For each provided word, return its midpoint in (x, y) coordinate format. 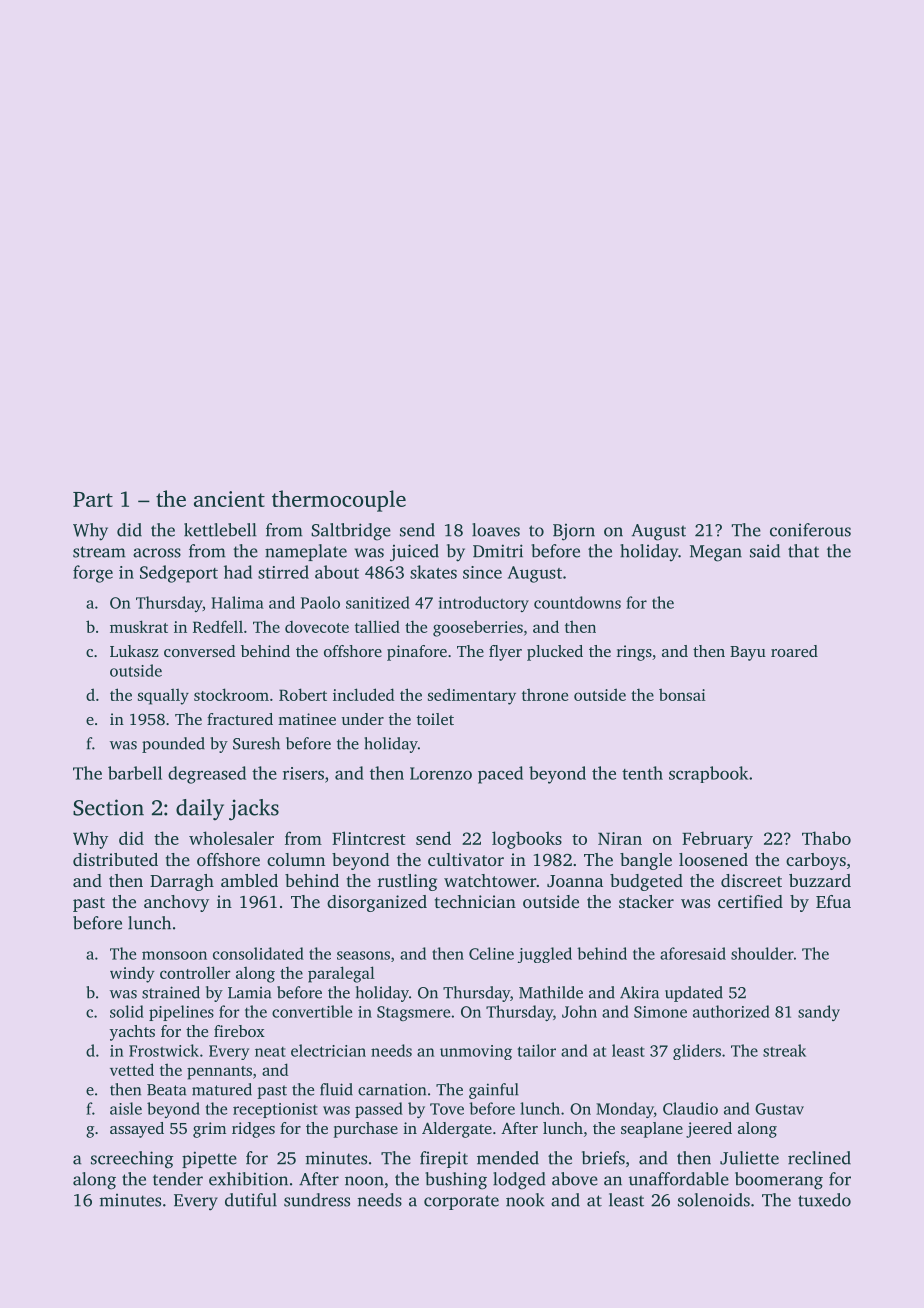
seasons (363, 955)
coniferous (810, 530)
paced (500, 775)
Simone (660, 1012)
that (803, 551)
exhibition (248, 1179)
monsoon (174, 955)
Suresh (256, 743)
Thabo (826, 838)
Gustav (779, 1109)
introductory (484, 604)
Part (93, 499)
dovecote (317, 627)
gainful (494, 1091)
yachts (132, 1033)
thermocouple (339, 501)
